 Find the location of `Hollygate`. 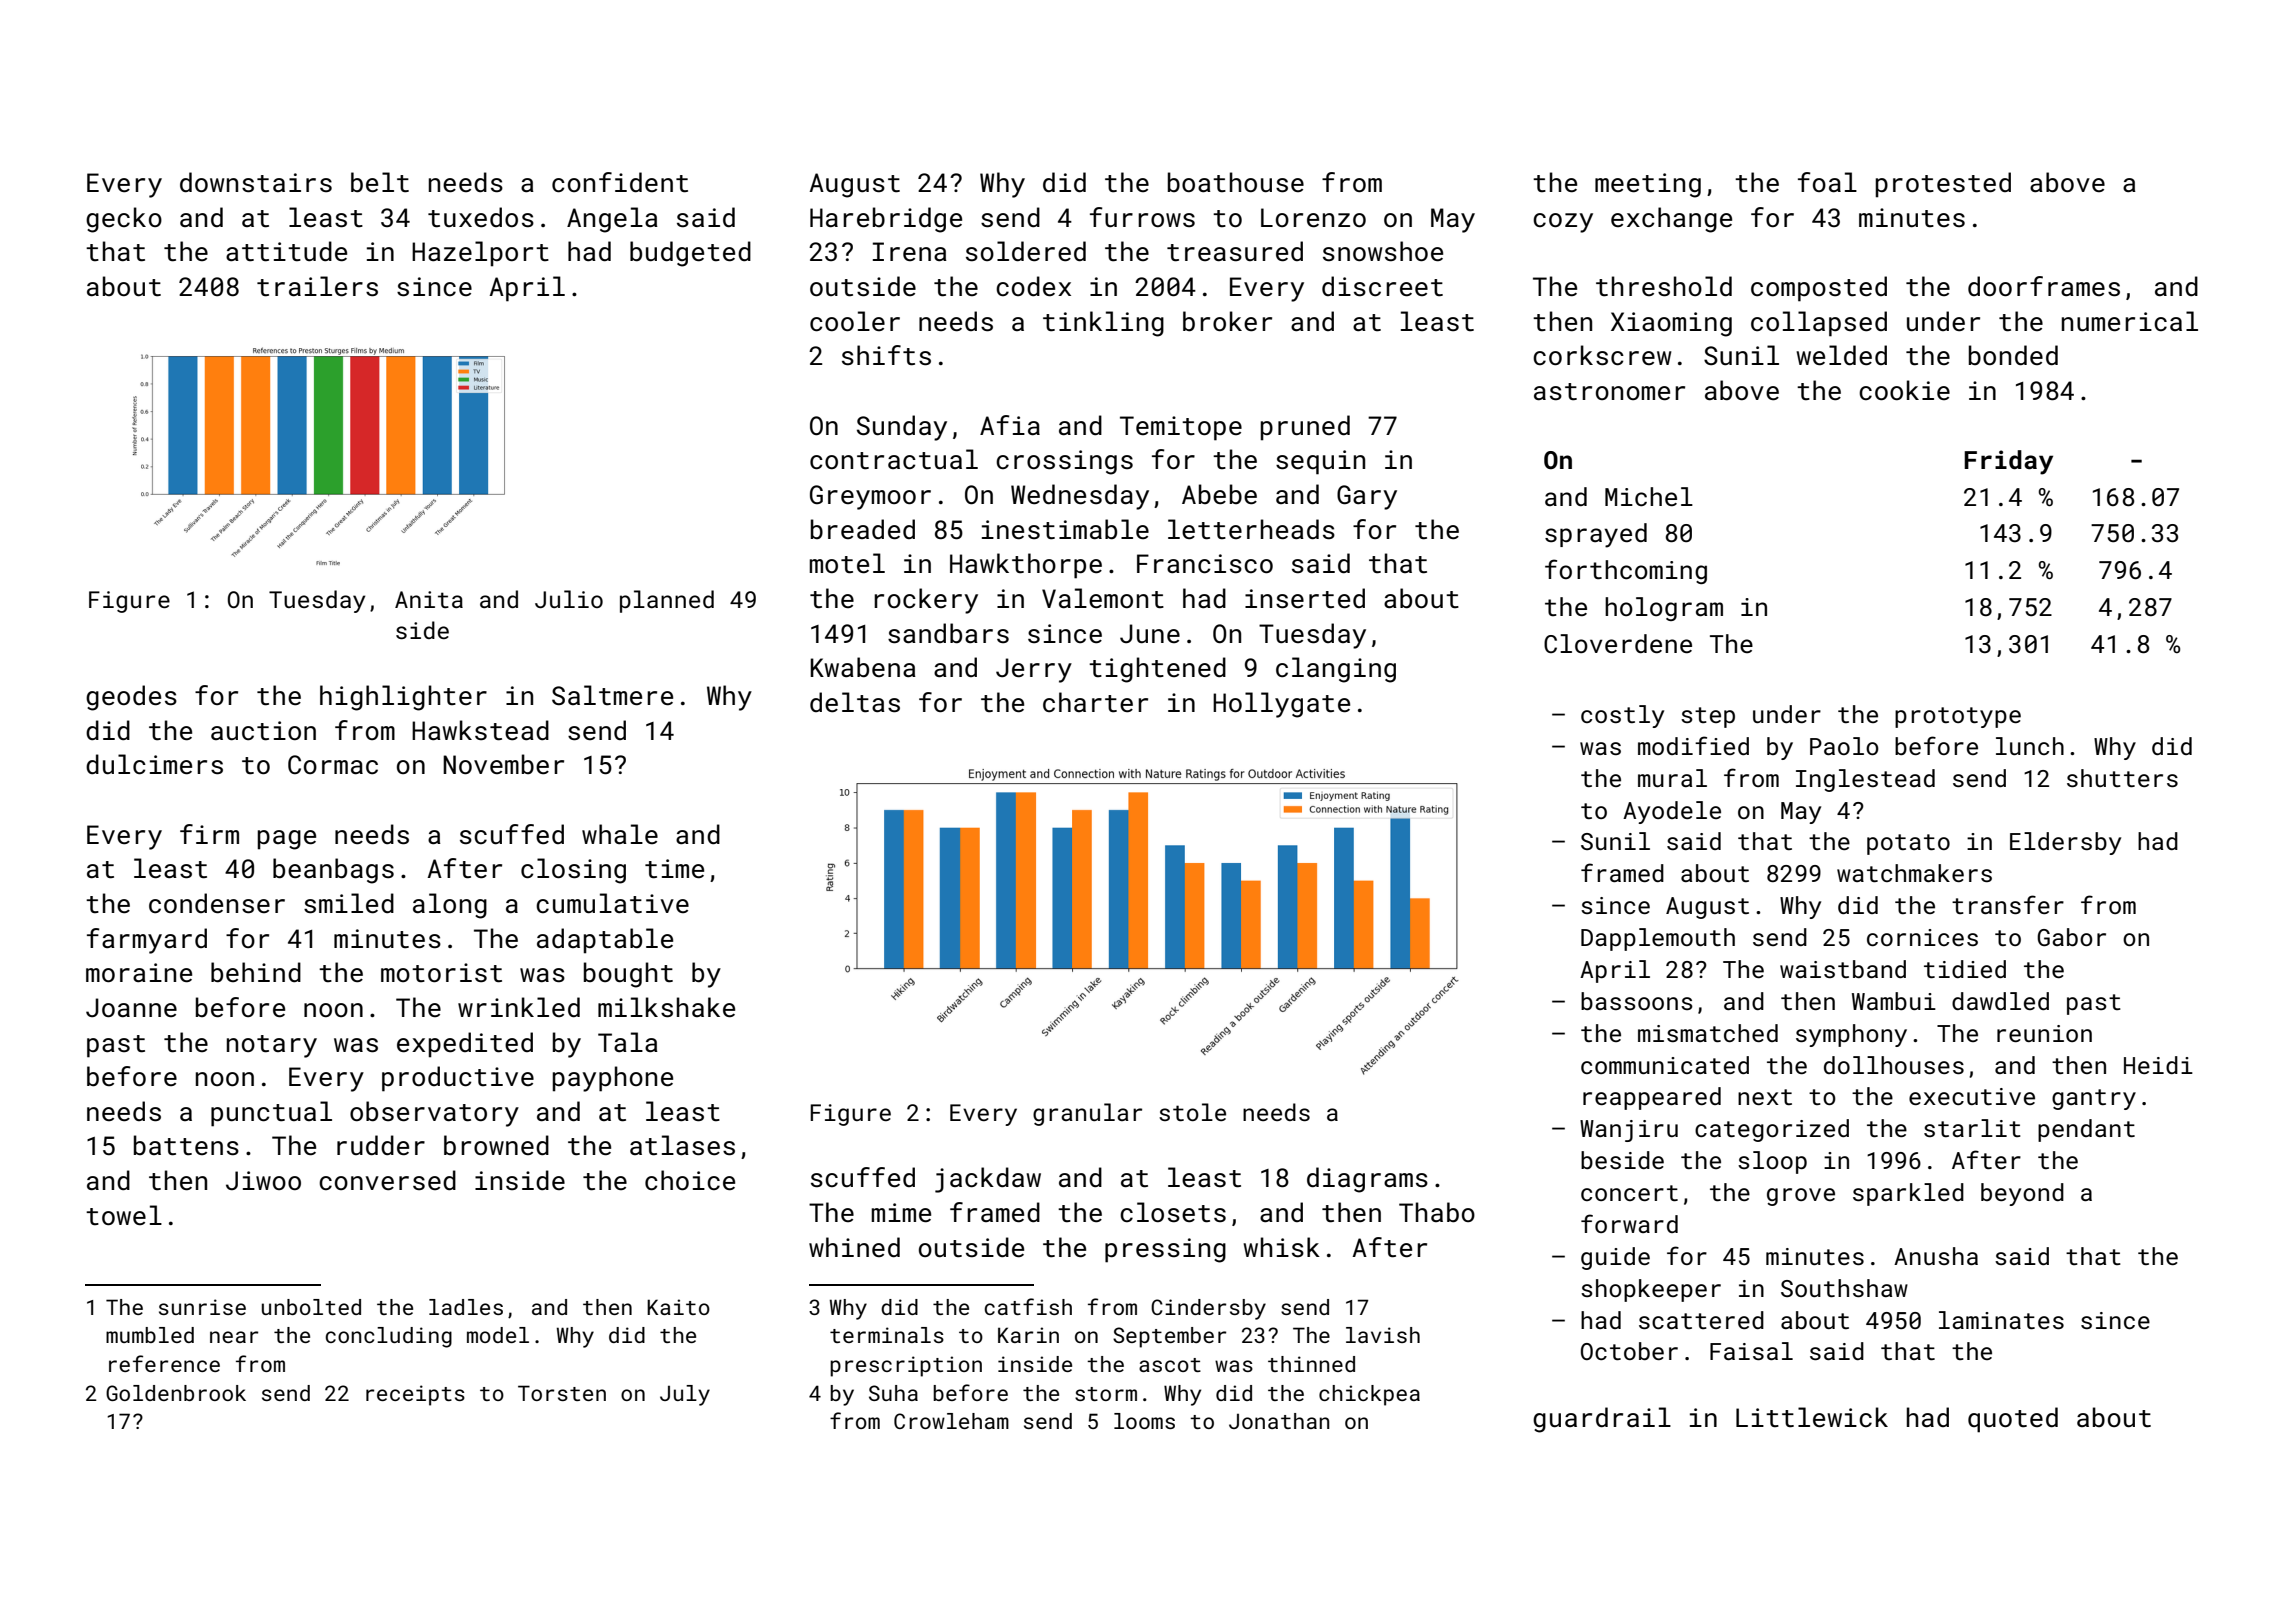

Hollygate is located at coordinates (1281, 705).
